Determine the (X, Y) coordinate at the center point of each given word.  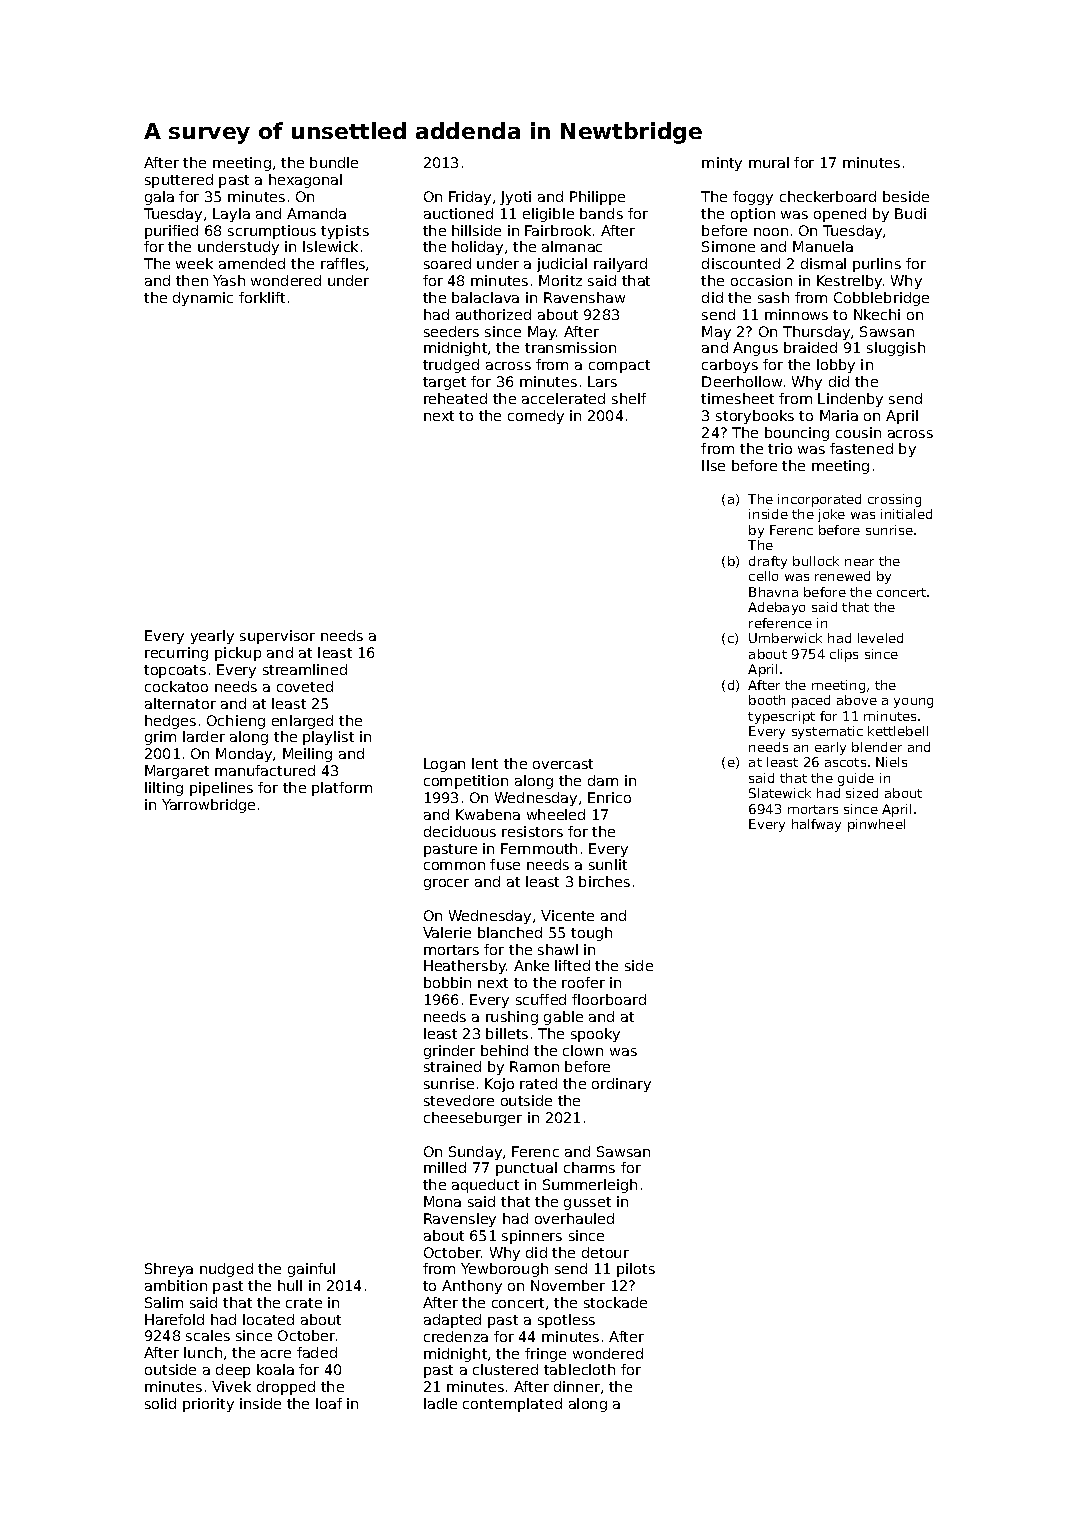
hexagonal (305, 181)
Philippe (597, 198)
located (268, 1319)
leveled (880, 638)
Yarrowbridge (208, 806)
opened (840, 215)
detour (605, 1252)
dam (603, 780)
